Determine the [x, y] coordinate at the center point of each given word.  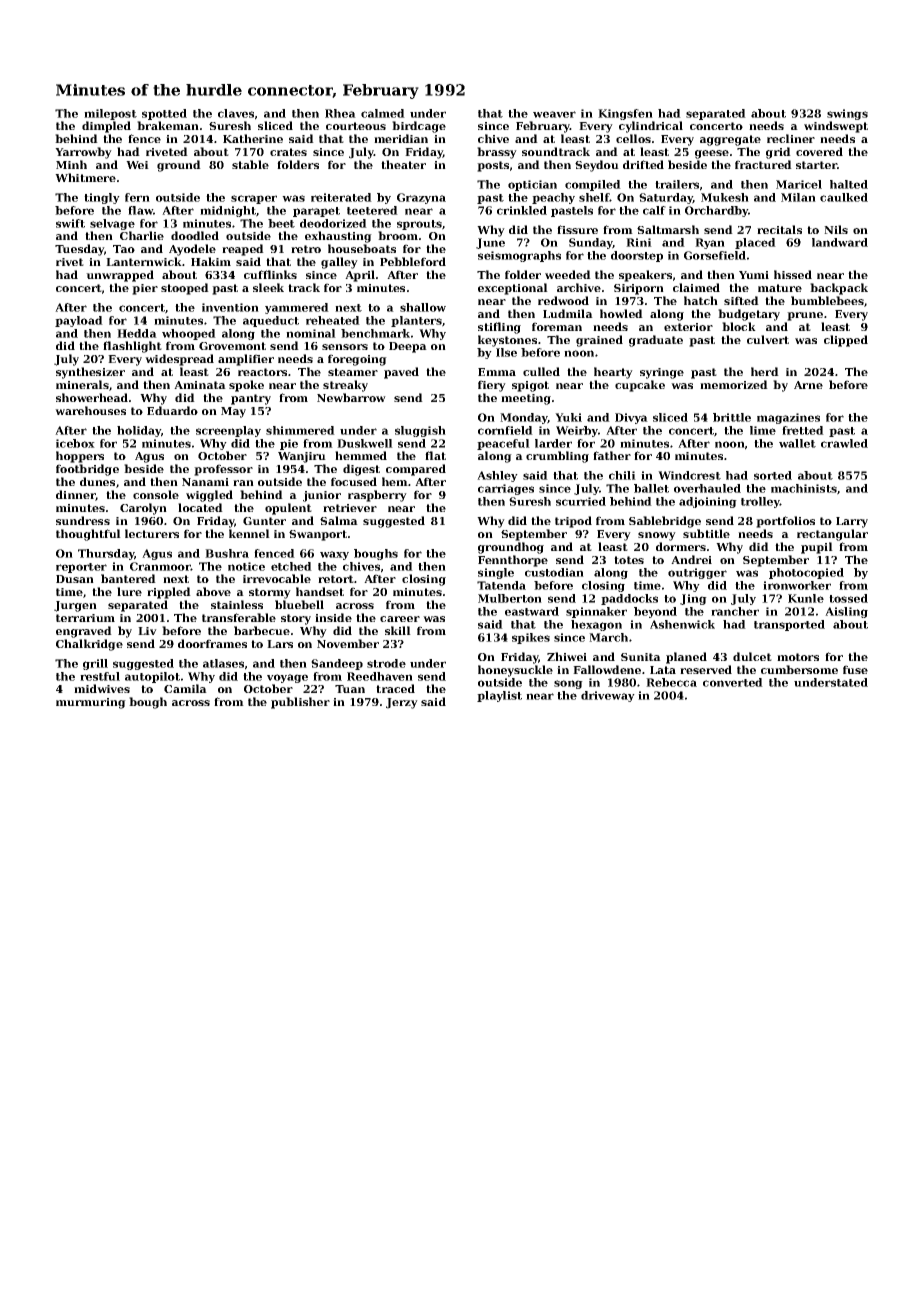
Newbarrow [351, 397]
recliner [791, 138]
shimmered [300, 430]
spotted [164, 114]
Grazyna [421, 198]
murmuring [91, 703]
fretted [803, 430]
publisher [300, 703]
